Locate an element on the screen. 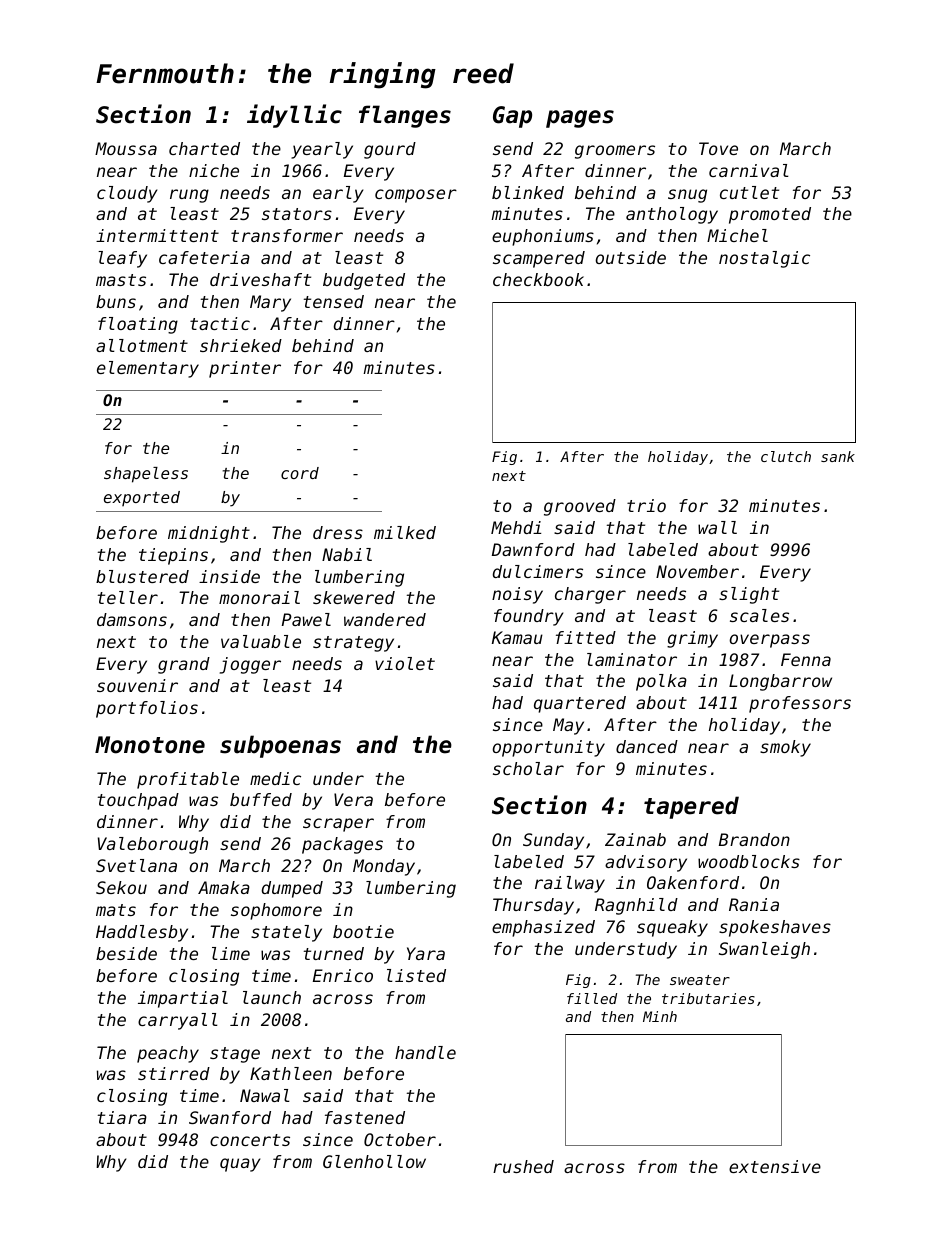 This screenshot has width=952, height=1233. portfolios is located at coordinates (147, 709).
